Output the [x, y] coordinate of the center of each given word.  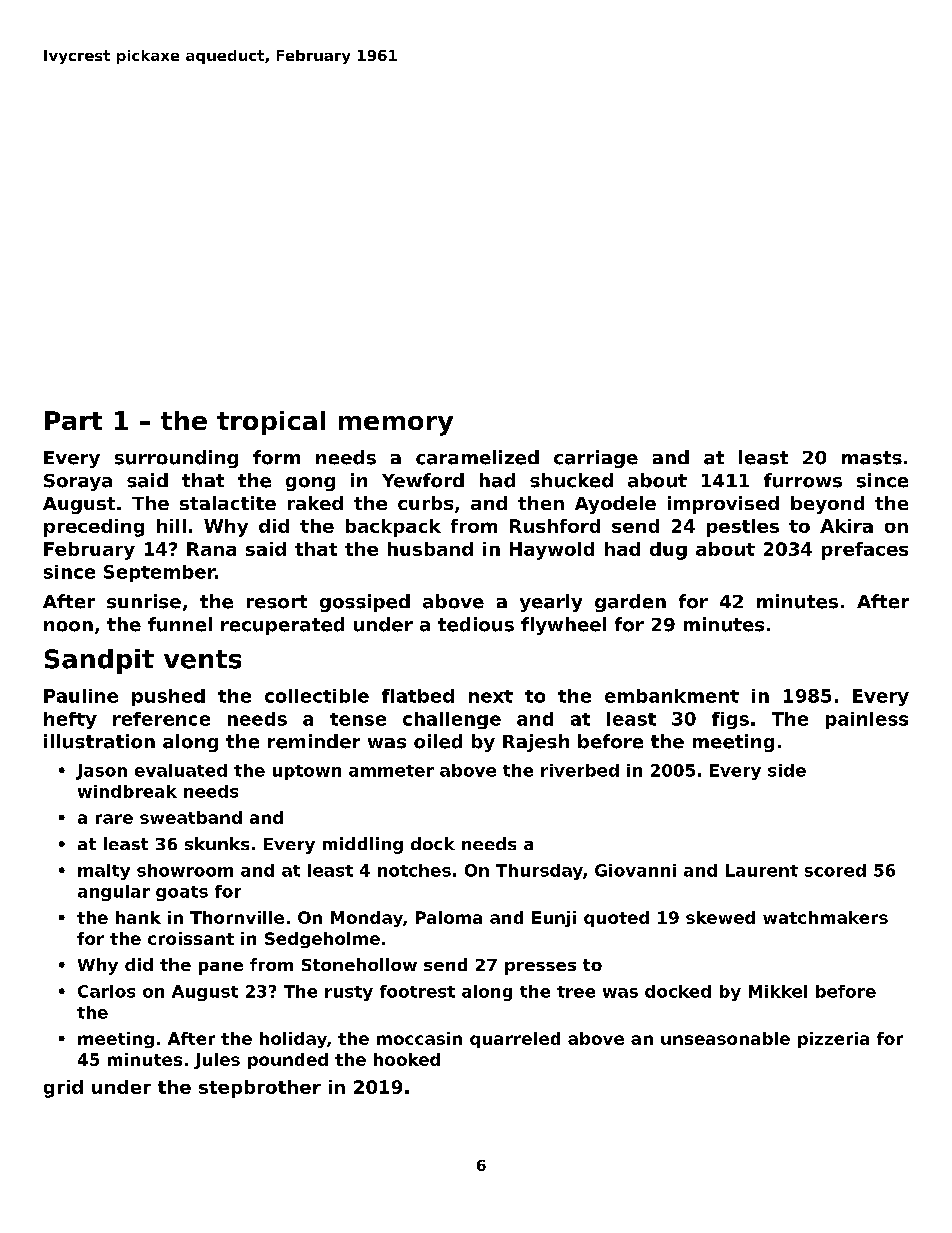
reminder [314, 741]
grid [63, 1089]
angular [114, 893]
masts [872, 458]
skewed [720, 917]
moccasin [419, 1038]
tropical [271, 423]
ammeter [391, 771]
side [787, 770]
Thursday [539, 872]
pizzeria [833, 1040]
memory [396, 426]
